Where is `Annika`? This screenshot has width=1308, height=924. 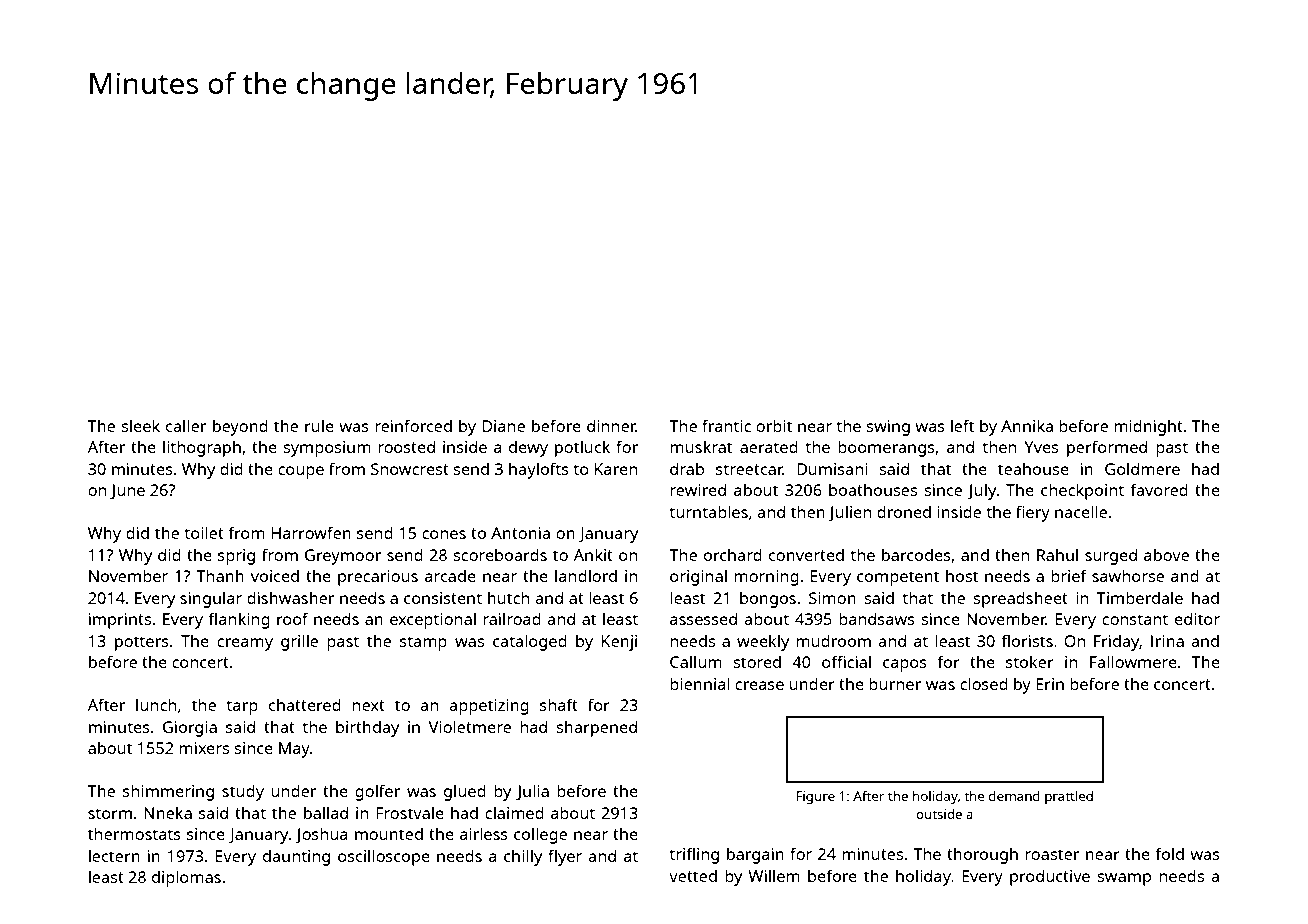 Annika is located at coordinates (1027, 425).
